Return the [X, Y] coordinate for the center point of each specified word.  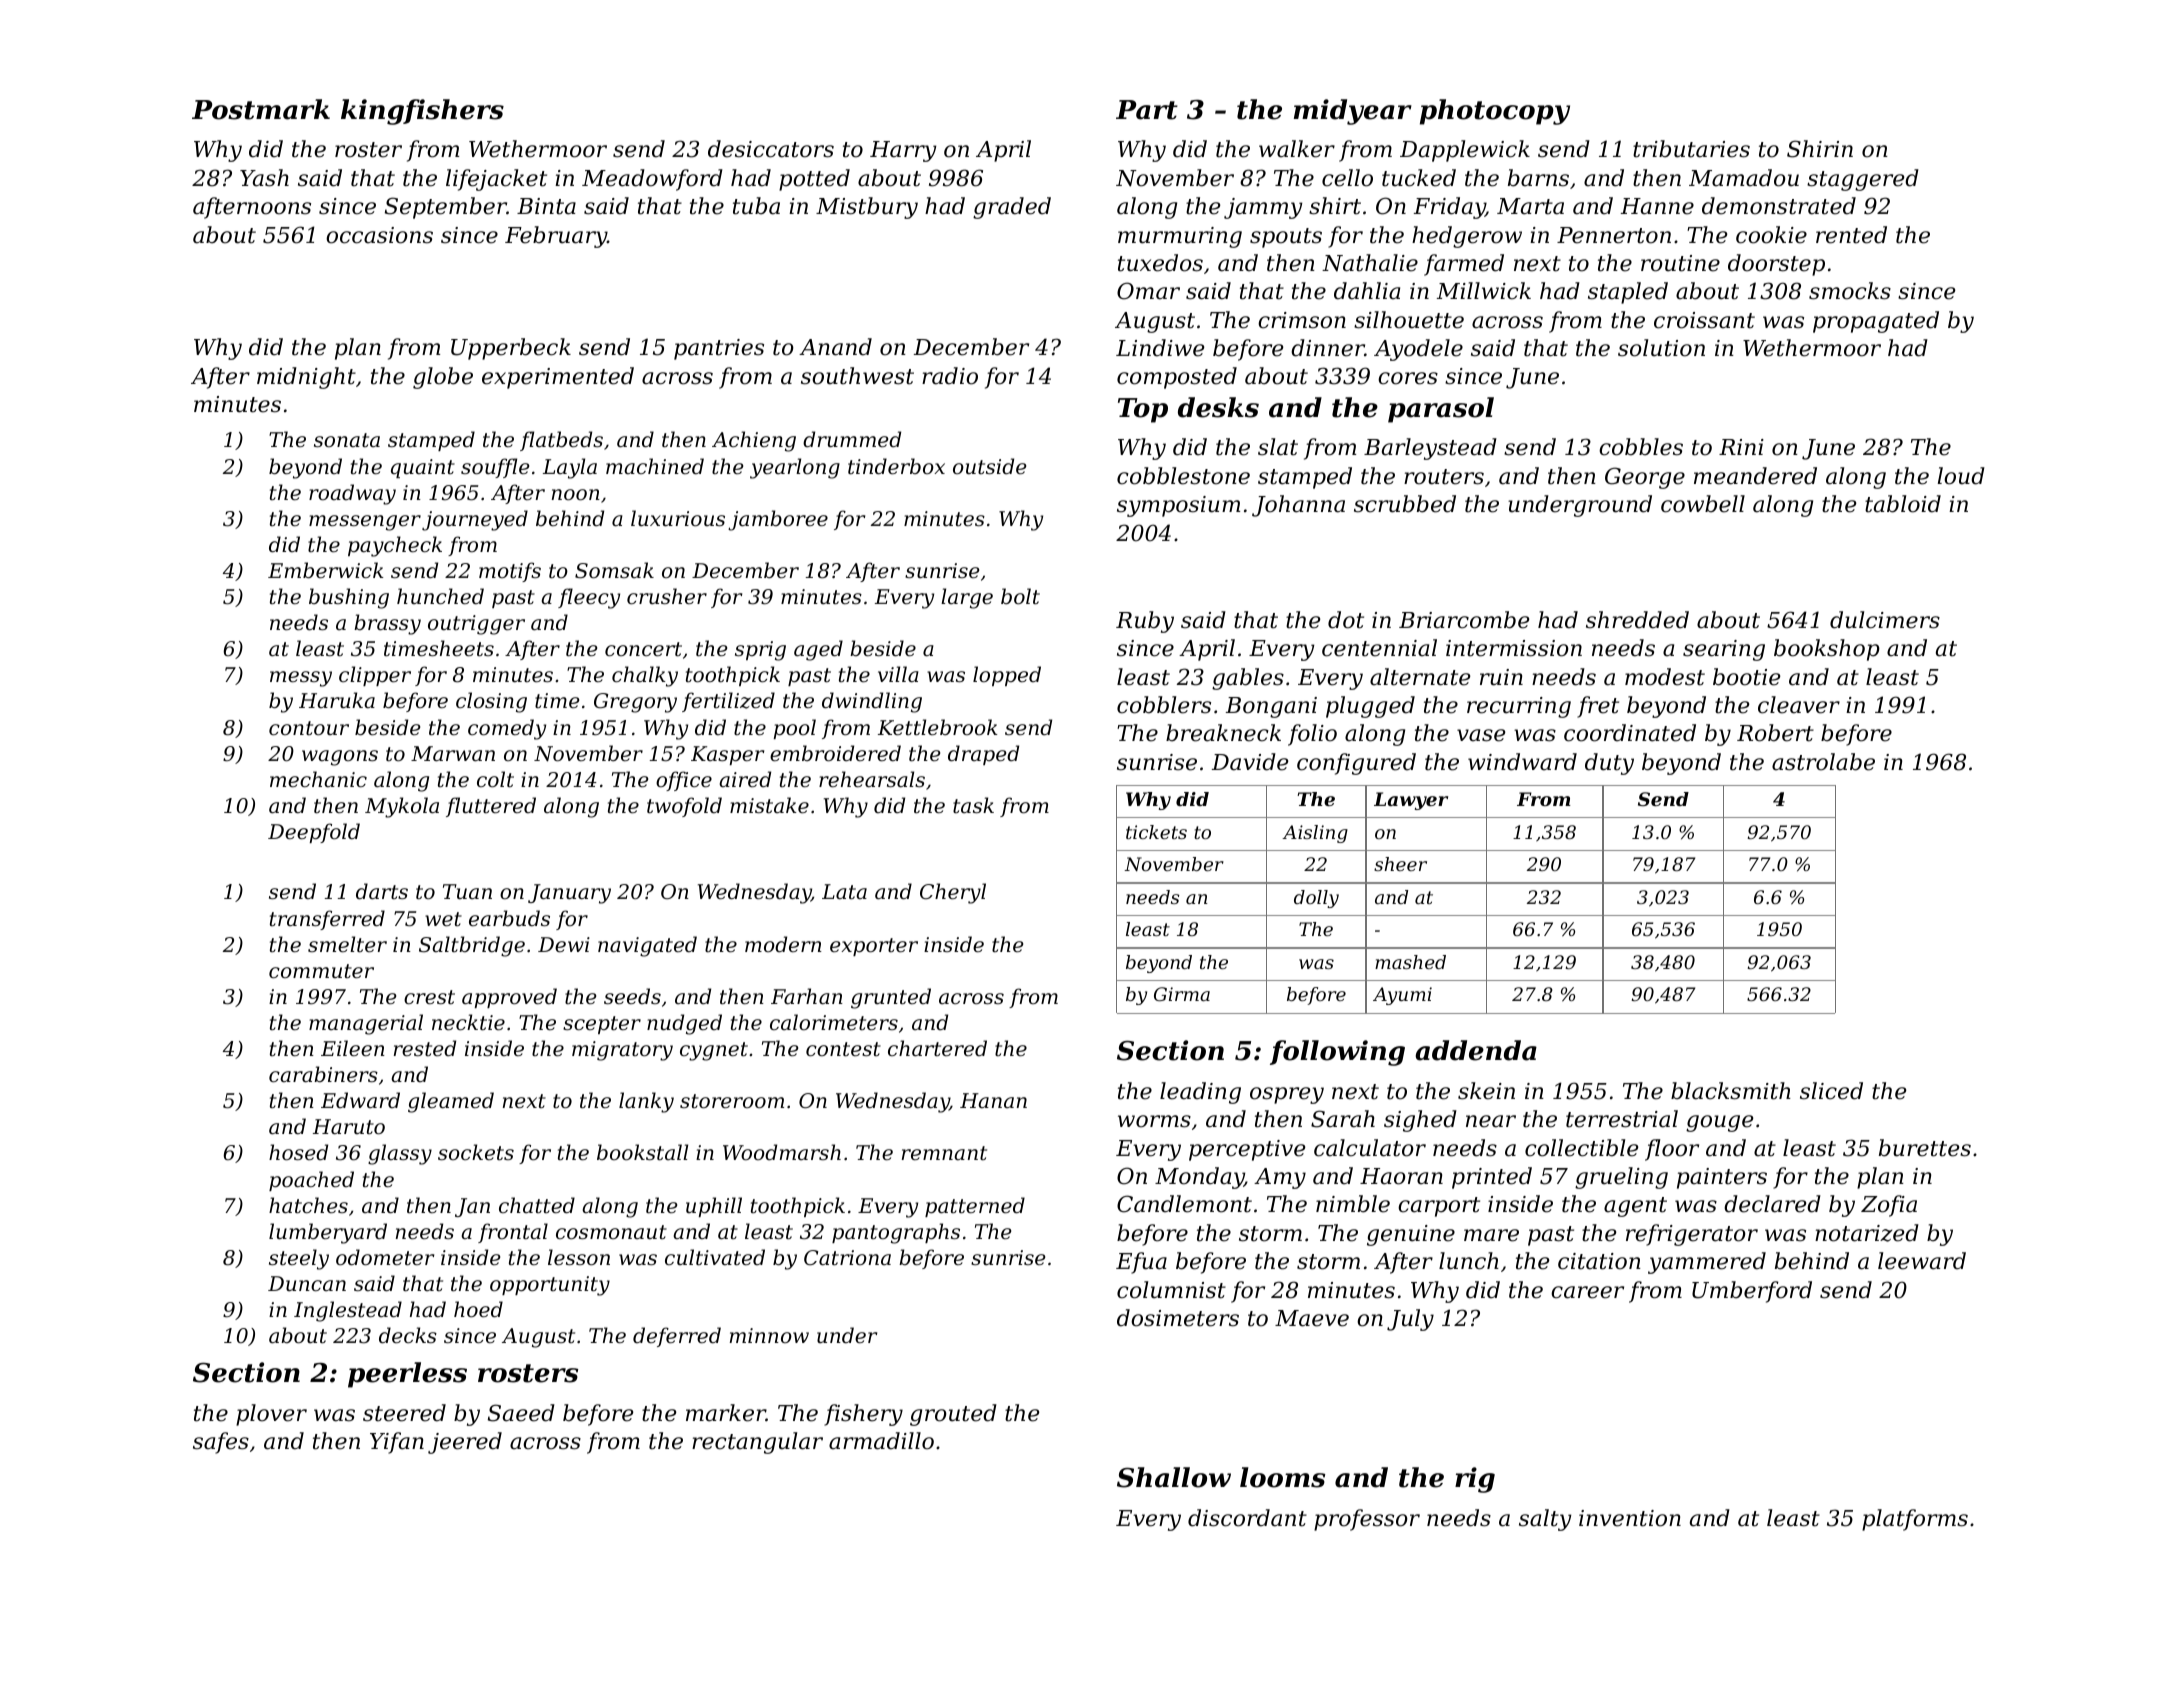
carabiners [323, 1074]
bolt [1020, 596]
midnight [306, 378]
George [1645, 478]
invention [1630, 1518]
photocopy [1495, 112]
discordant [1247, 1518]
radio [950, 376]
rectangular [757, 1443]
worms [1154, 1121]
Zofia [1889, 1206]
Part [1147, 110]
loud [1961, 476]
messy [301, 679]
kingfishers [422, 112]
